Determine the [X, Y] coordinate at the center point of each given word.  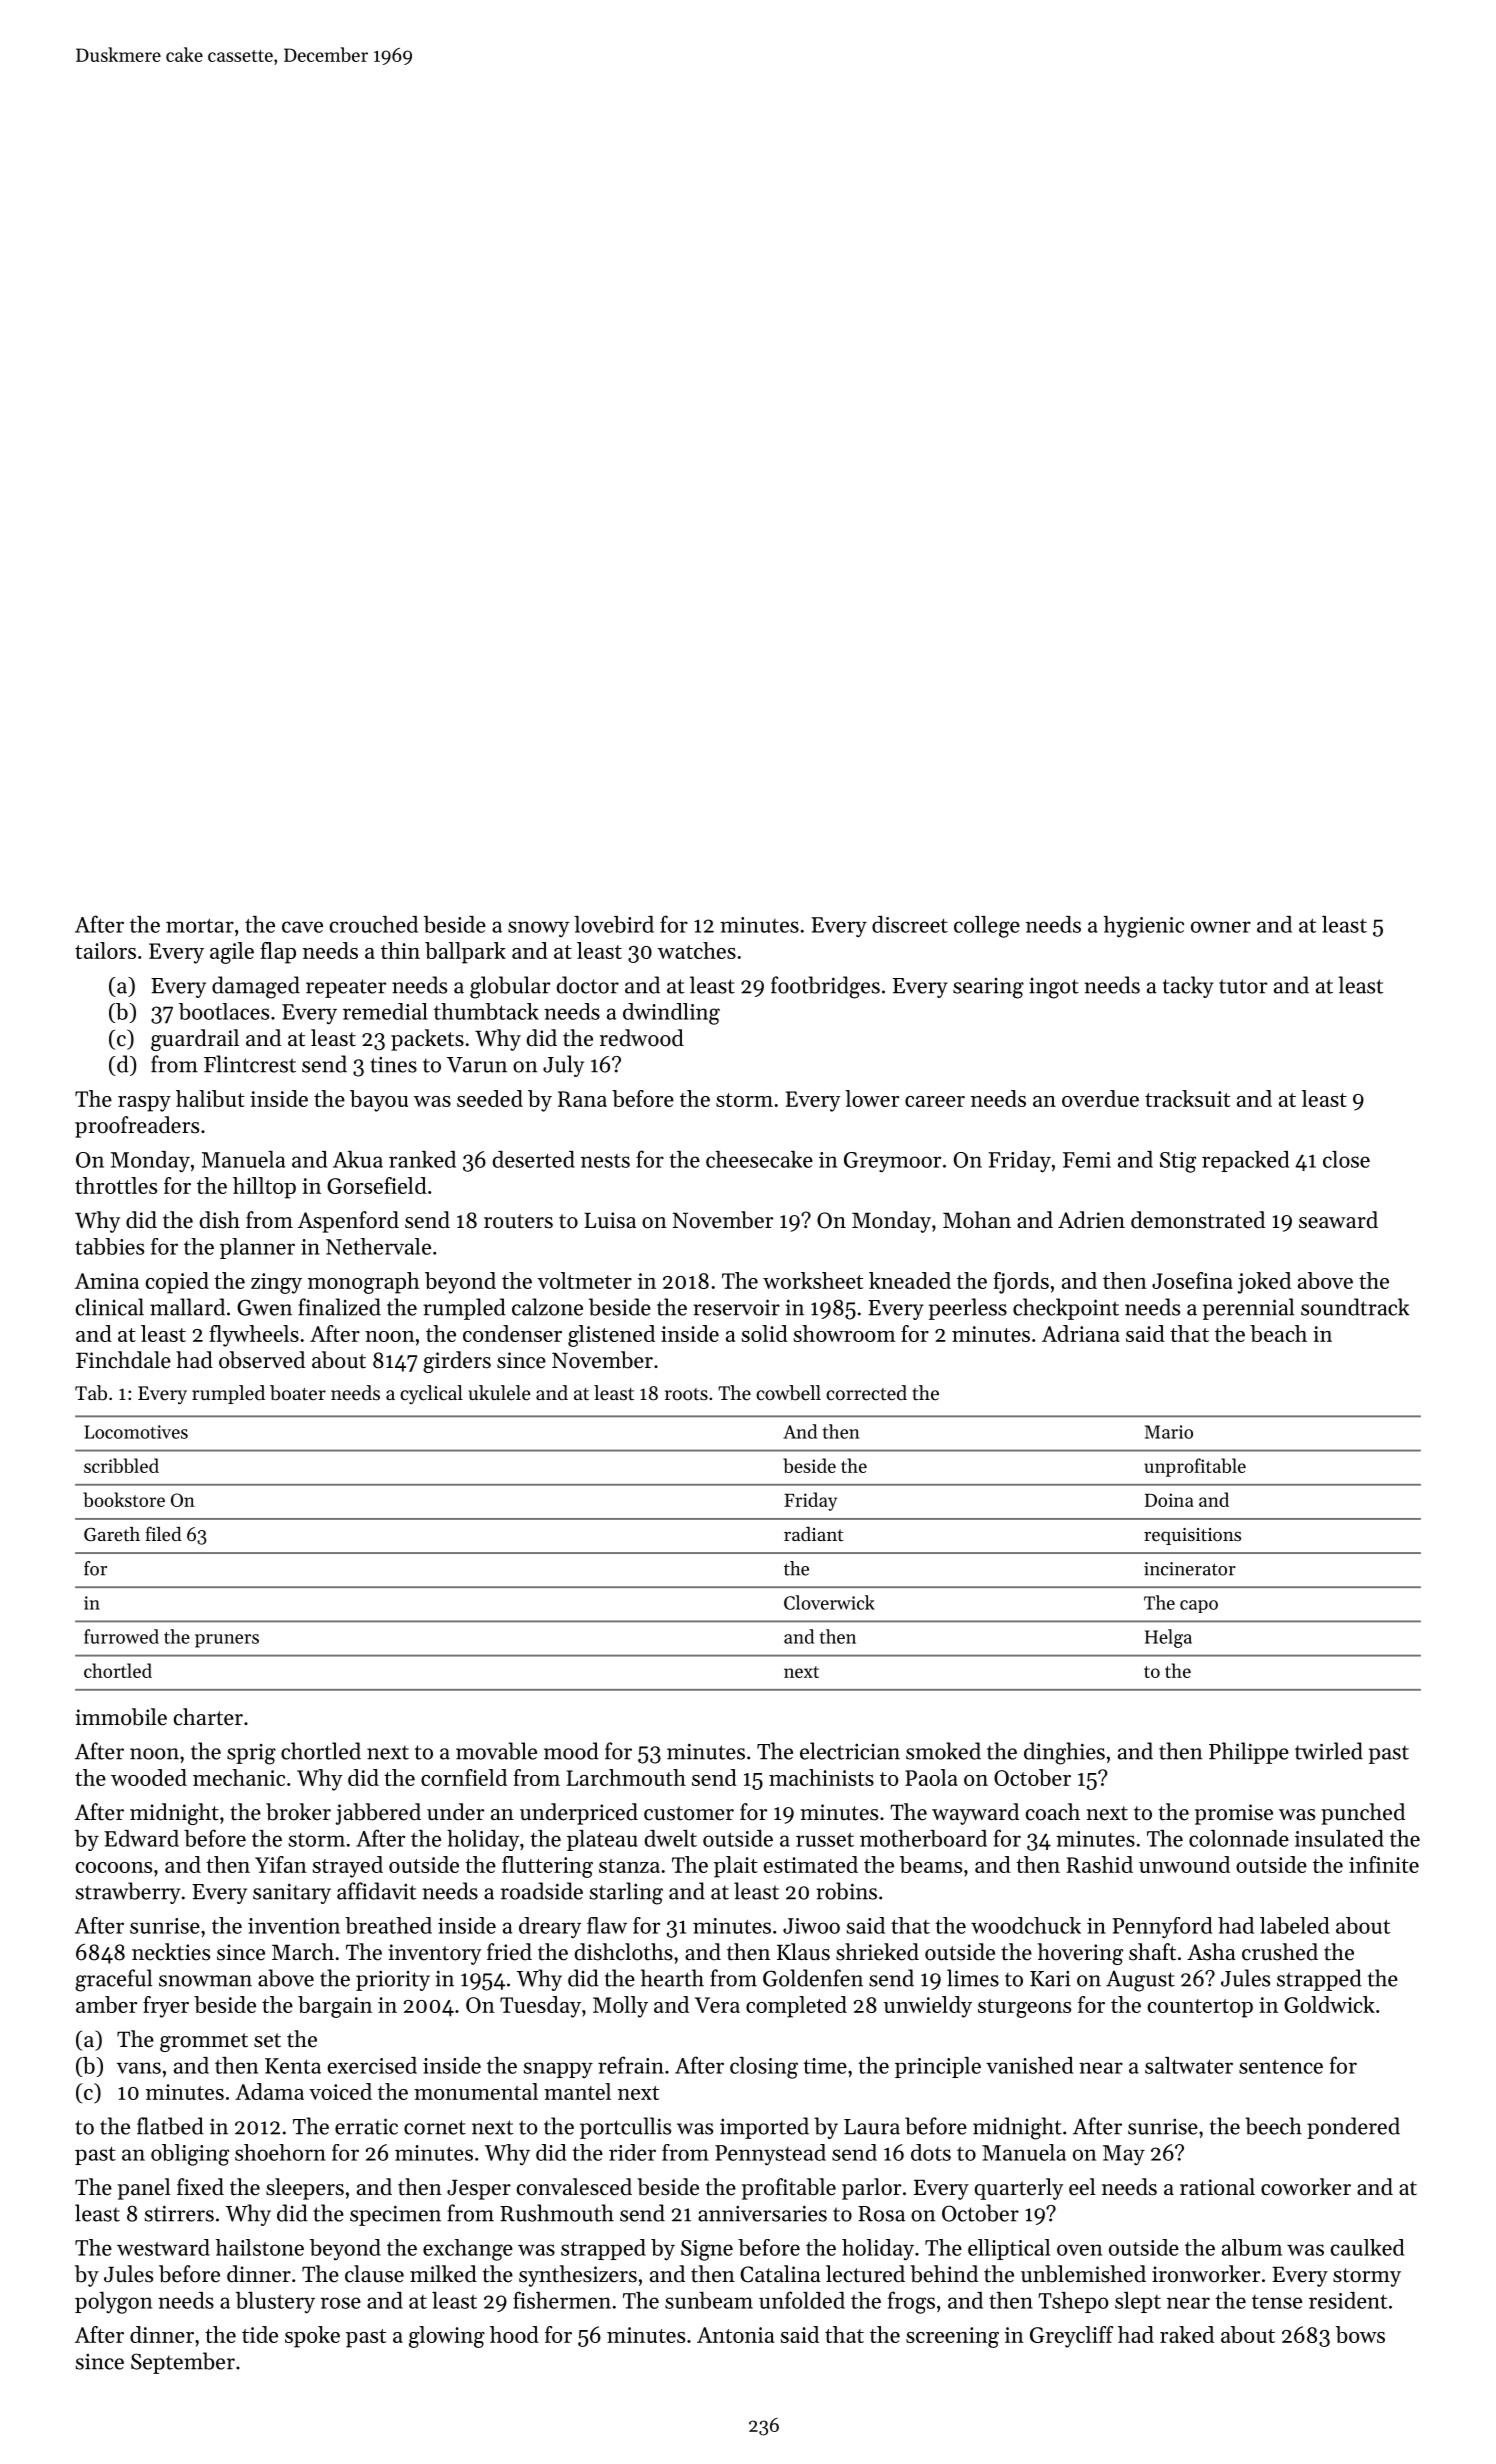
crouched [374, 924]
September [183, 2363]
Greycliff [1071, 2337]
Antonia [735, 2335]
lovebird [614, 924]
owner [1221, 927]
